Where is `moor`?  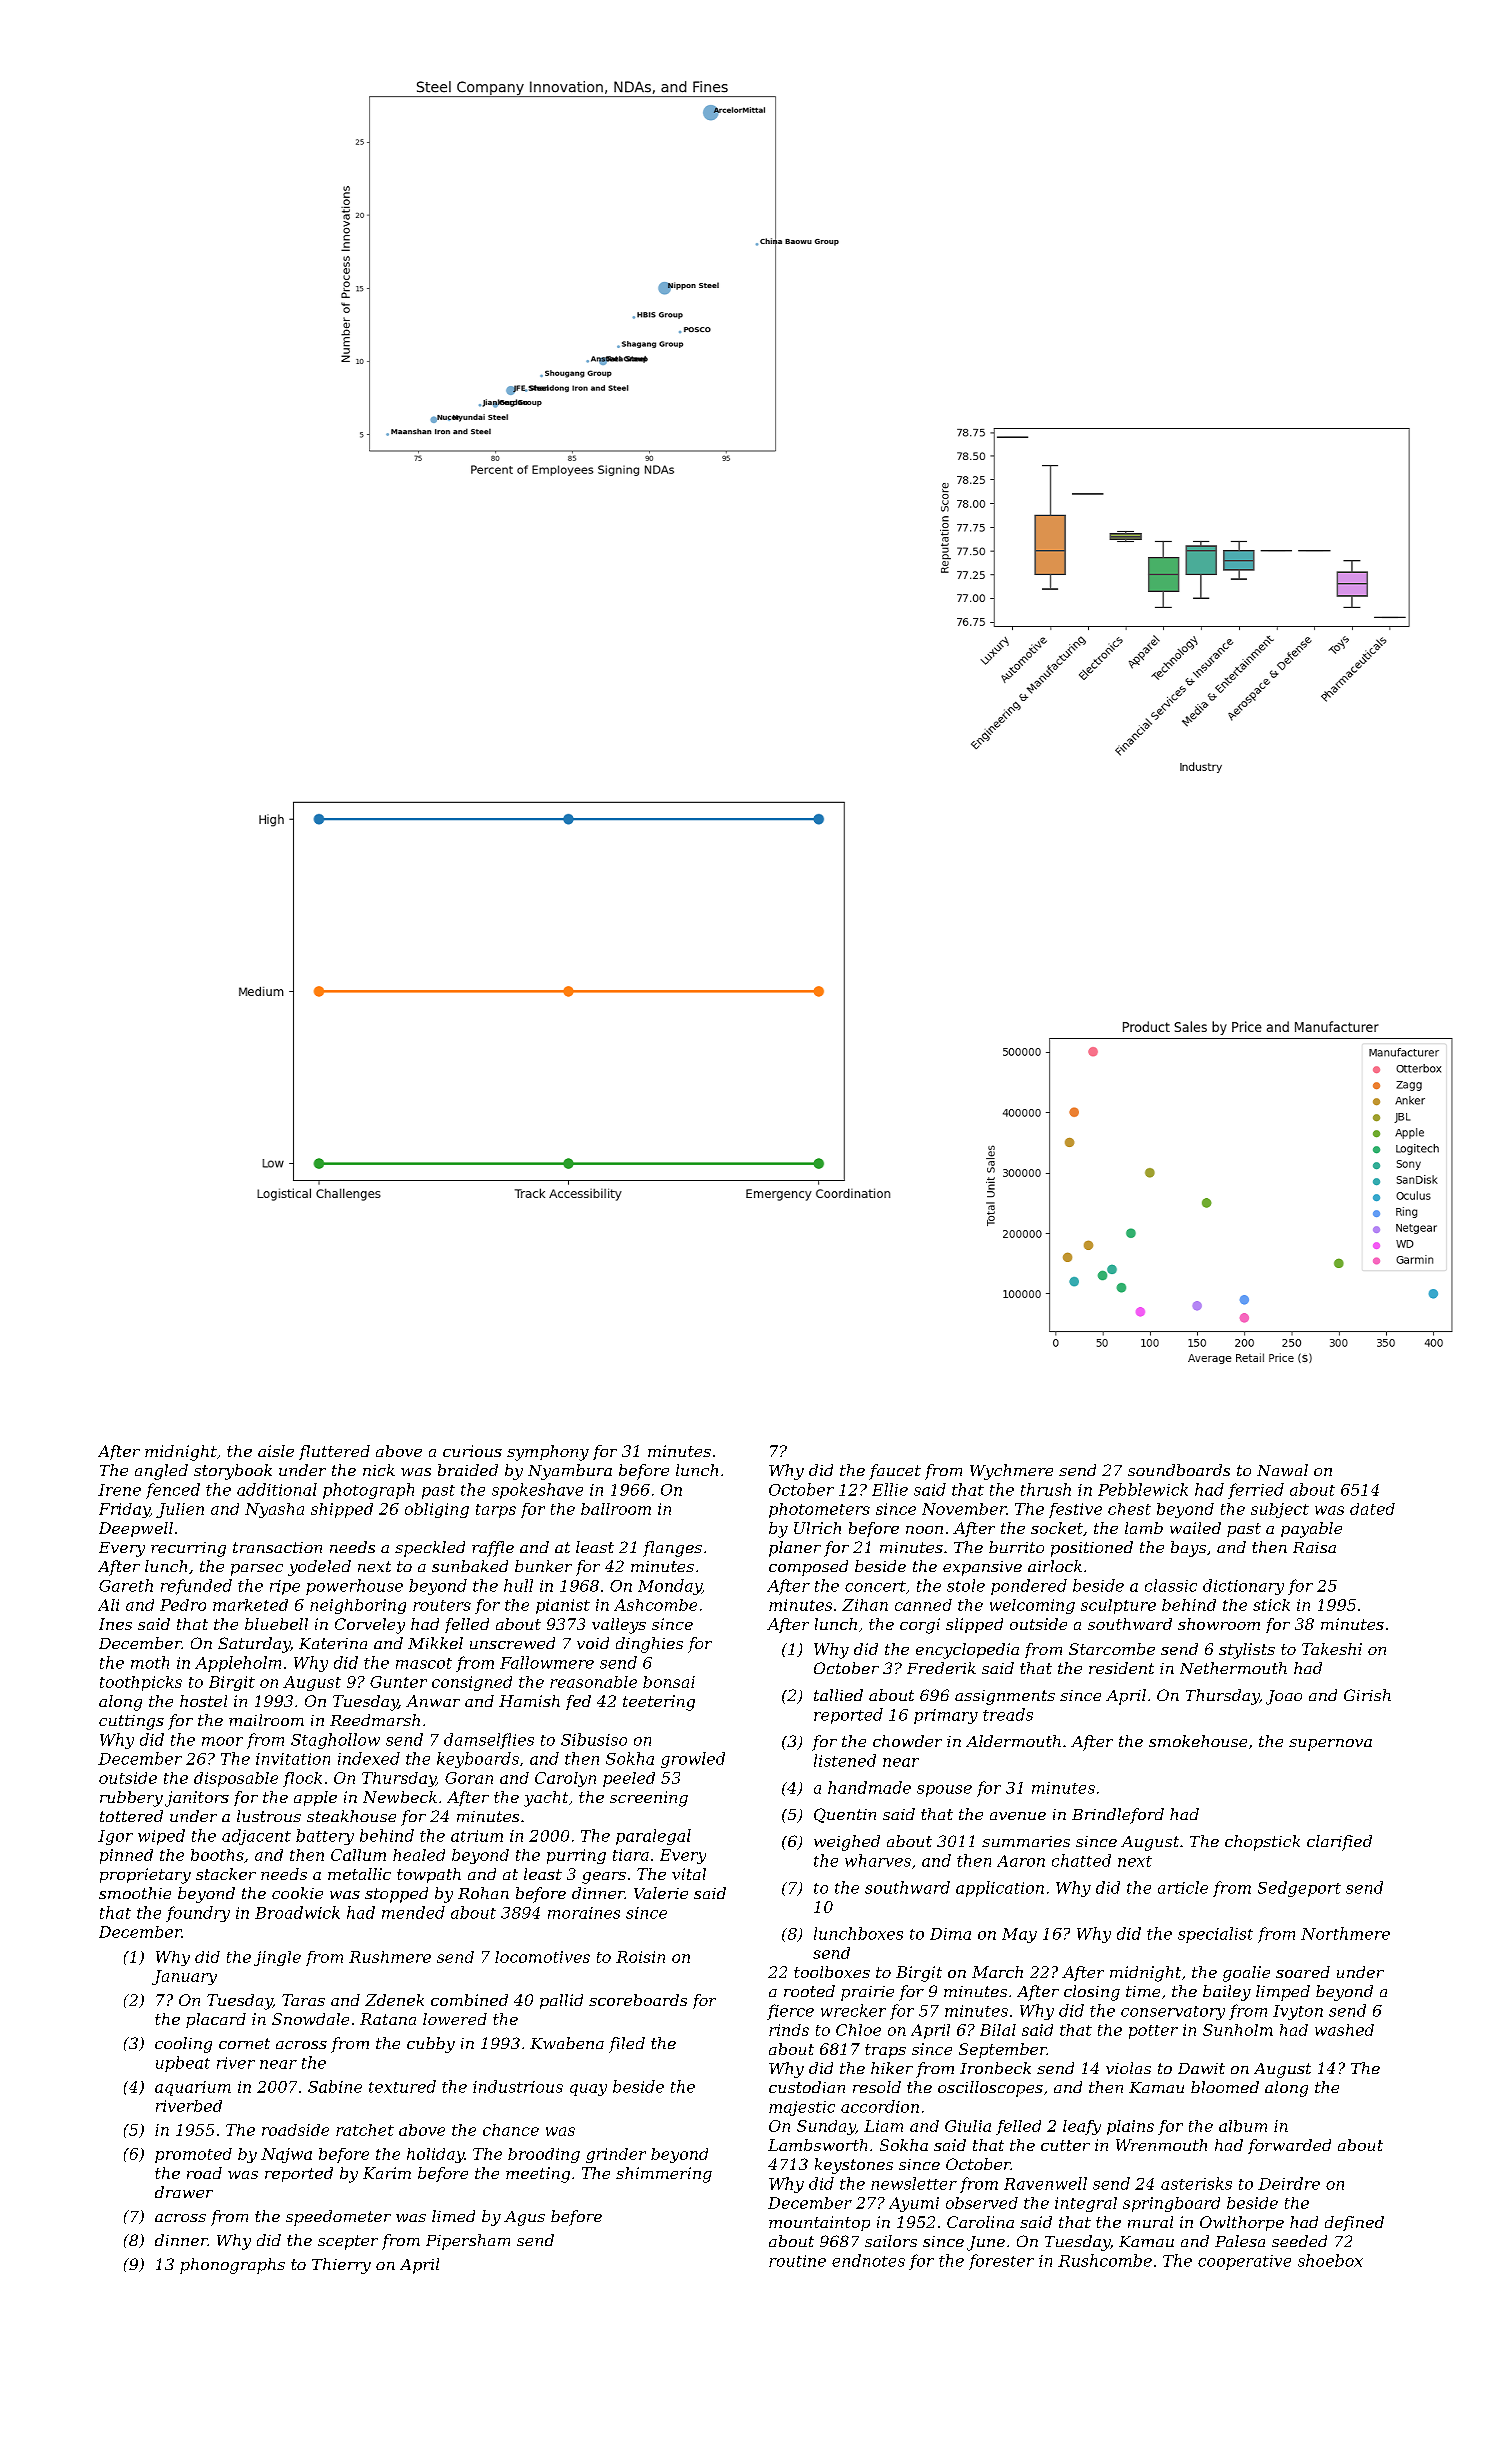 moor is located at coordinates (222, 1741).
